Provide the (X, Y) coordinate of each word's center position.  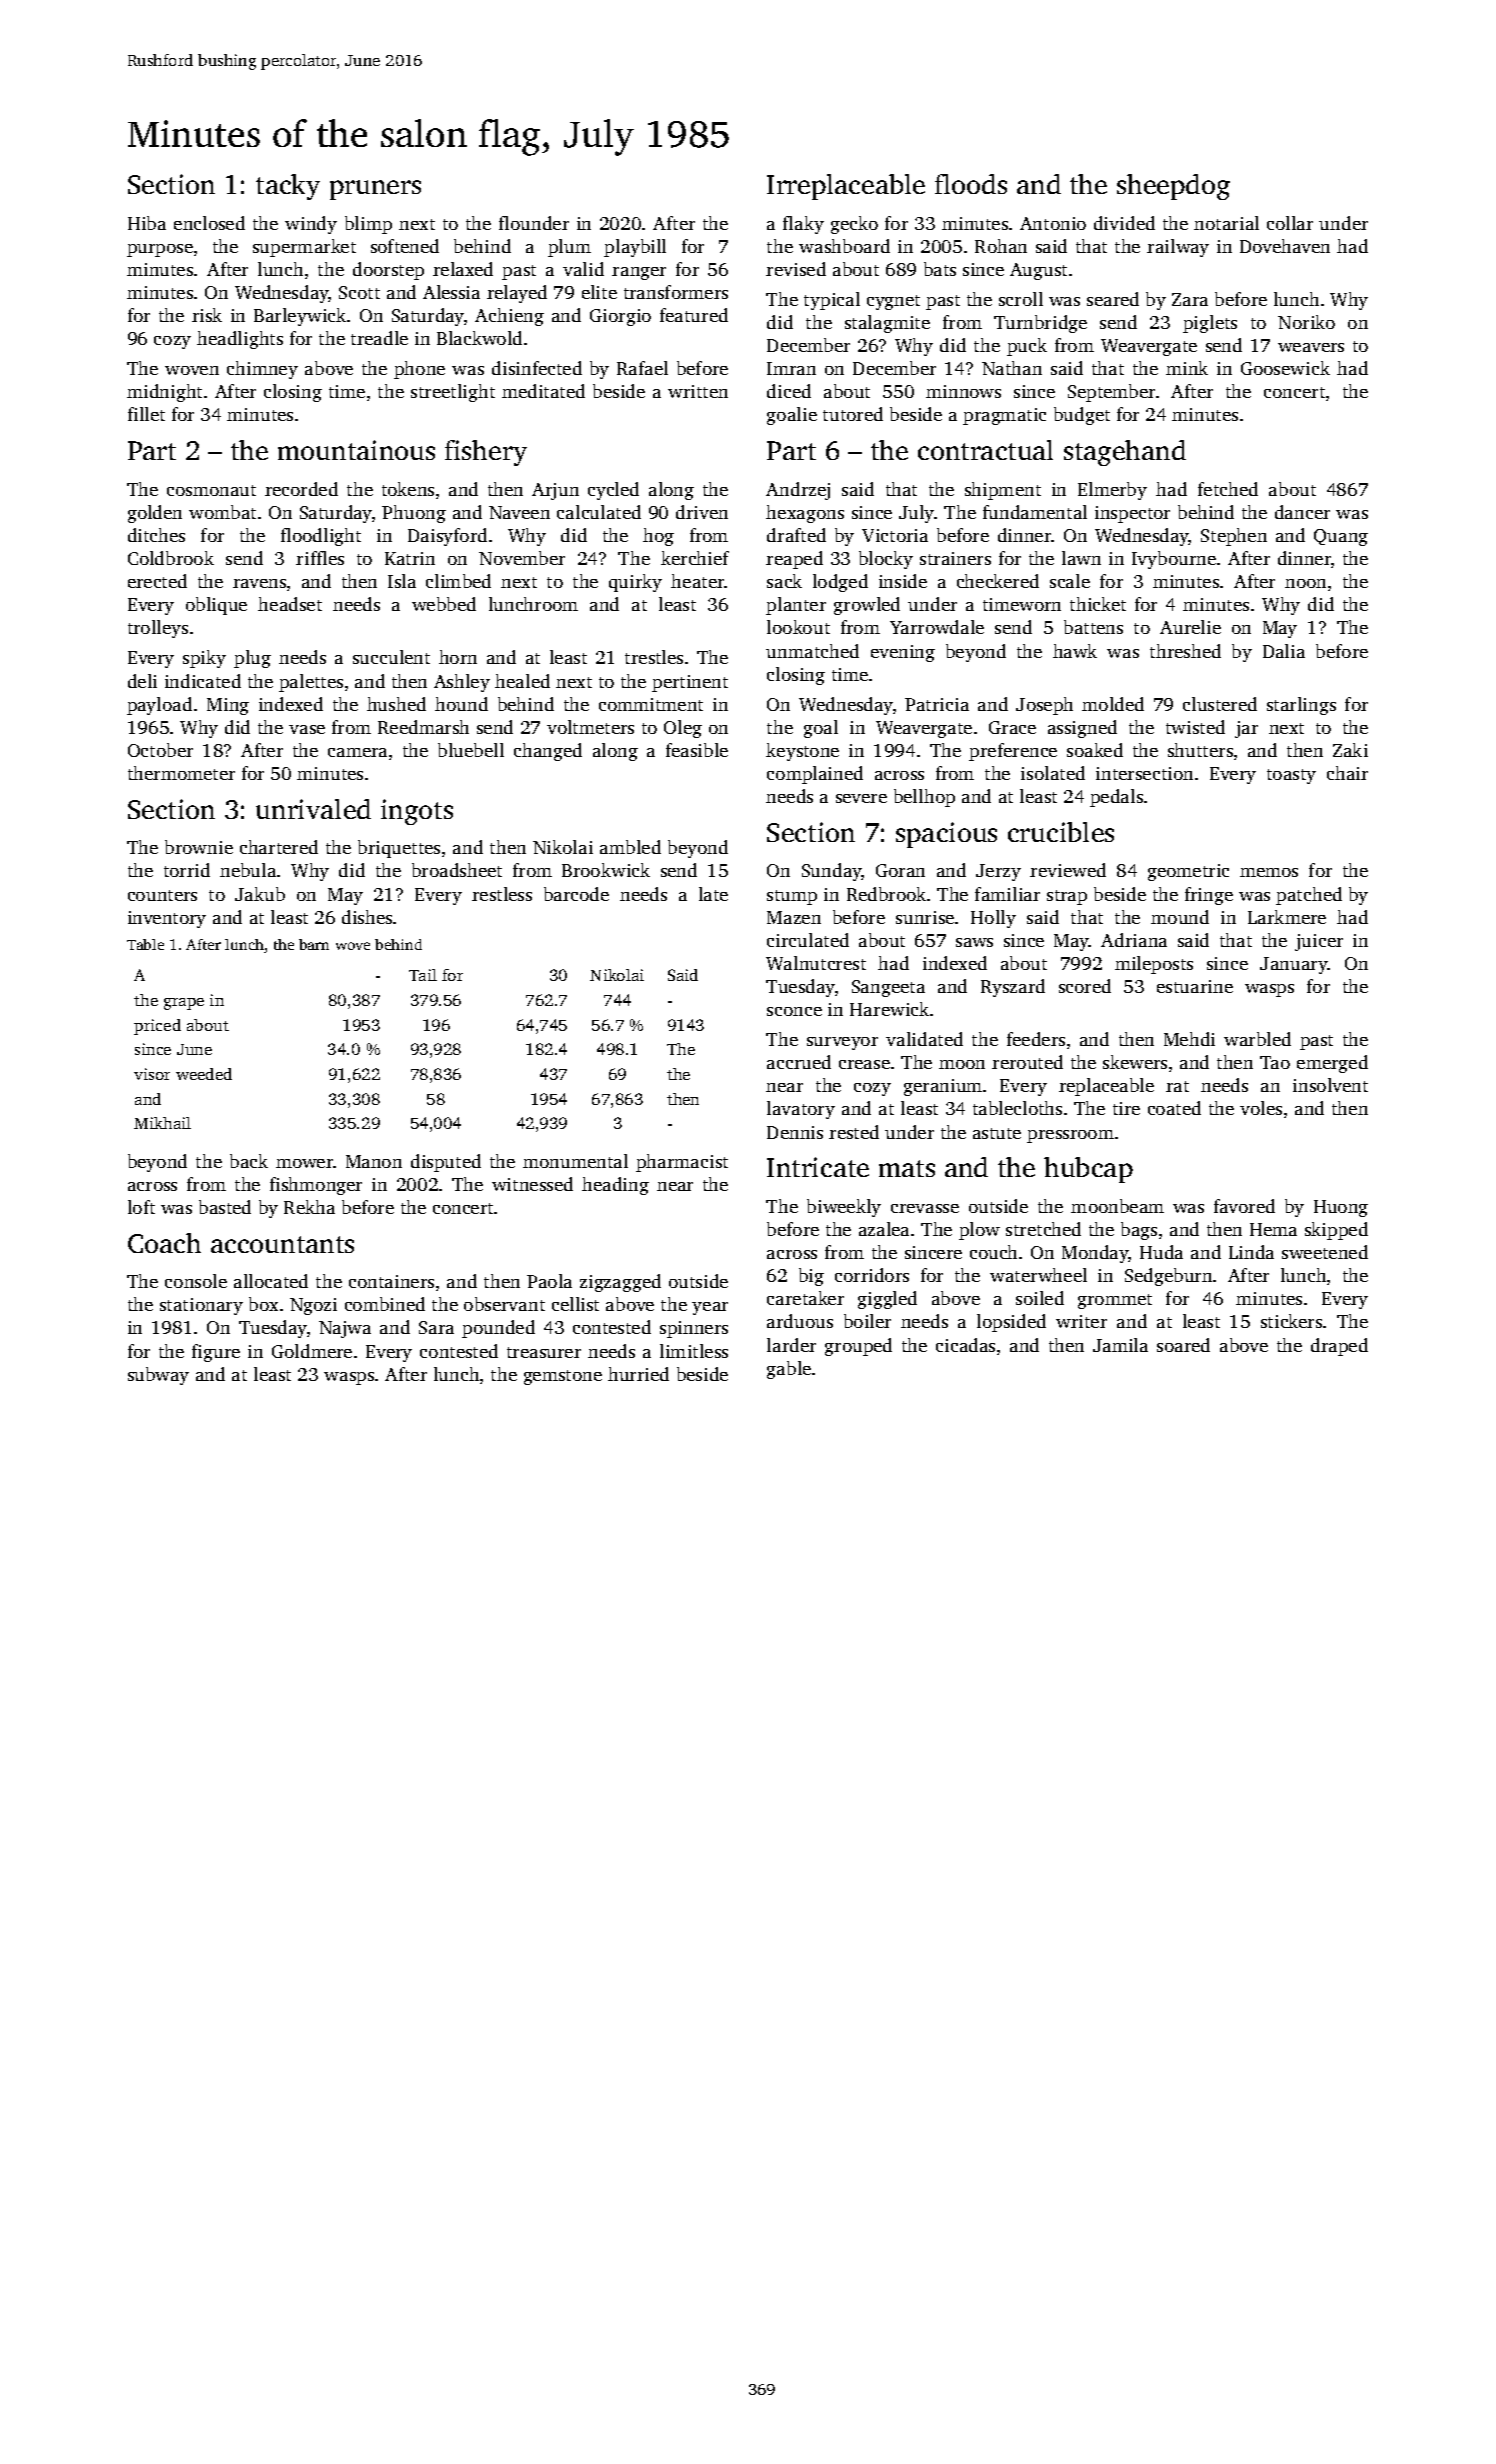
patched (1309, 896)
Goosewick (1285, 368)
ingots (417, 812)
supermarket (304, 248)
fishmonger (316, 1186)
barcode (576, 894)
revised (796, 269)
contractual (985, 450)
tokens (408, 489)
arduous (800, 1321)
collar (1290, 223)
